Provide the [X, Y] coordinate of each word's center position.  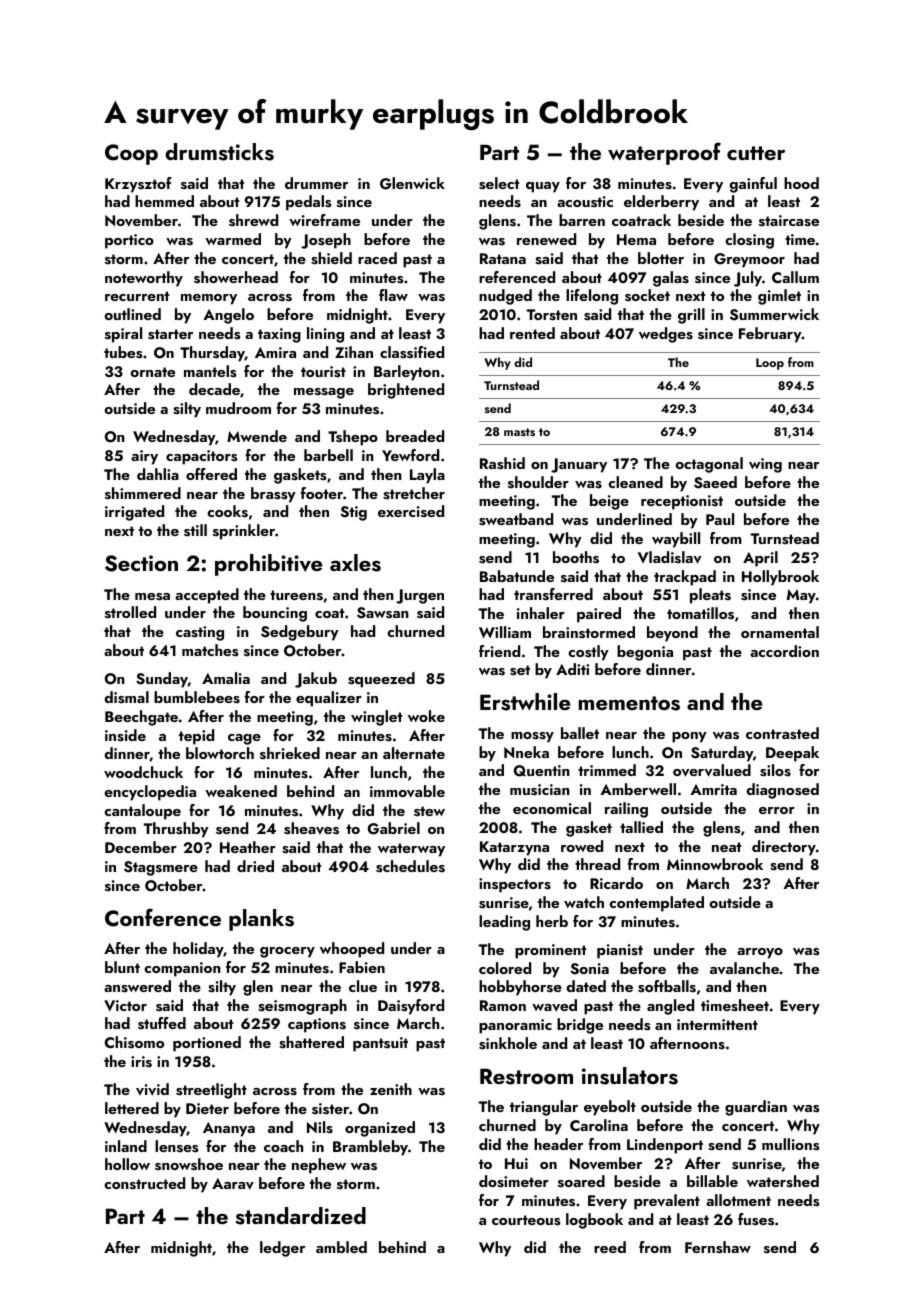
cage [244, 739]
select [499, 183]
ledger [282, 1249]
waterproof [664, 153]
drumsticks [219, 152]
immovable [407, 791]
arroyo [760, 953]
